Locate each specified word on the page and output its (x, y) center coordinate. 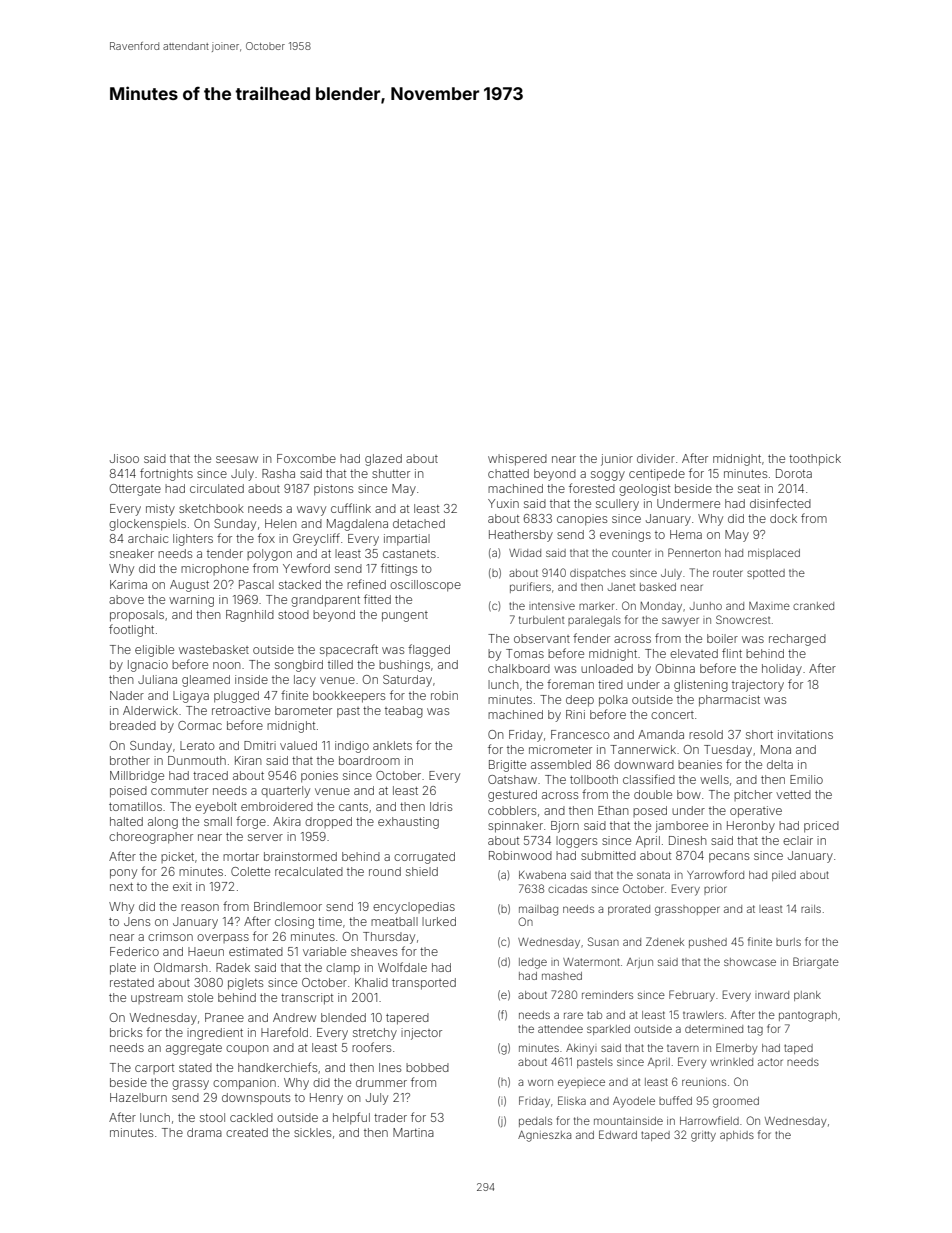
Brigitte (507, 766)
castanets (409, 554)
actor (770, 1062)
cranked (813, 606)
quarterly (285, 792)
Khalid (371, 982)
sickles (312, 1132)
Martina (413, 1132)
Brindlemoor (288, 906)
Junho (706, 606)
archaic (148, 538)
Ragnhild (250, 616)
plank (807, 996)
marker (596, 606)
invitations (805, 734)
